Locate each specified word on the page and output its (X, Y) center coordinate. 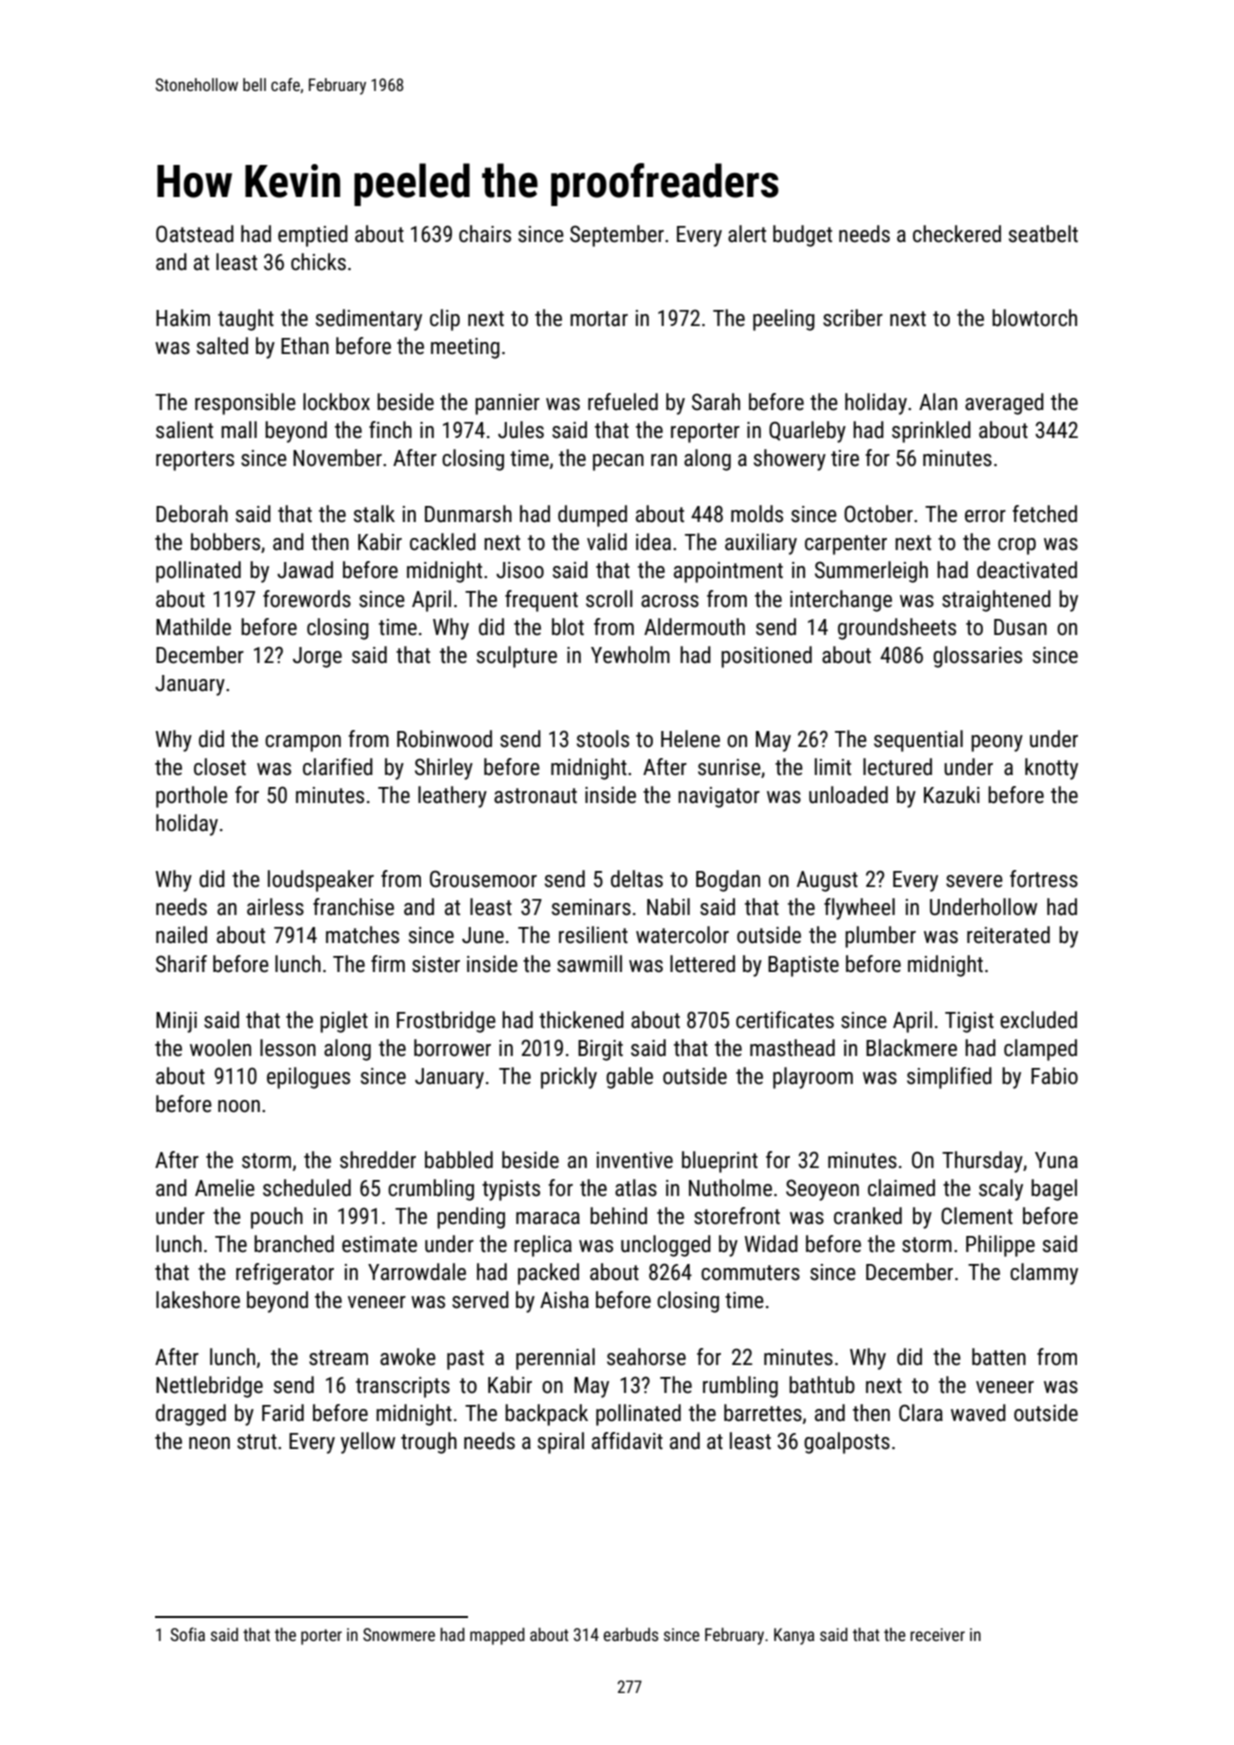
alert (747, 234)
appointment (728, 572)
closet (220, 767)
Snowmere (399, 1634)
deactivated (1027, 570)
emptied (313, 236)
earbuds (631, 1634)
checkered (957, 234)
